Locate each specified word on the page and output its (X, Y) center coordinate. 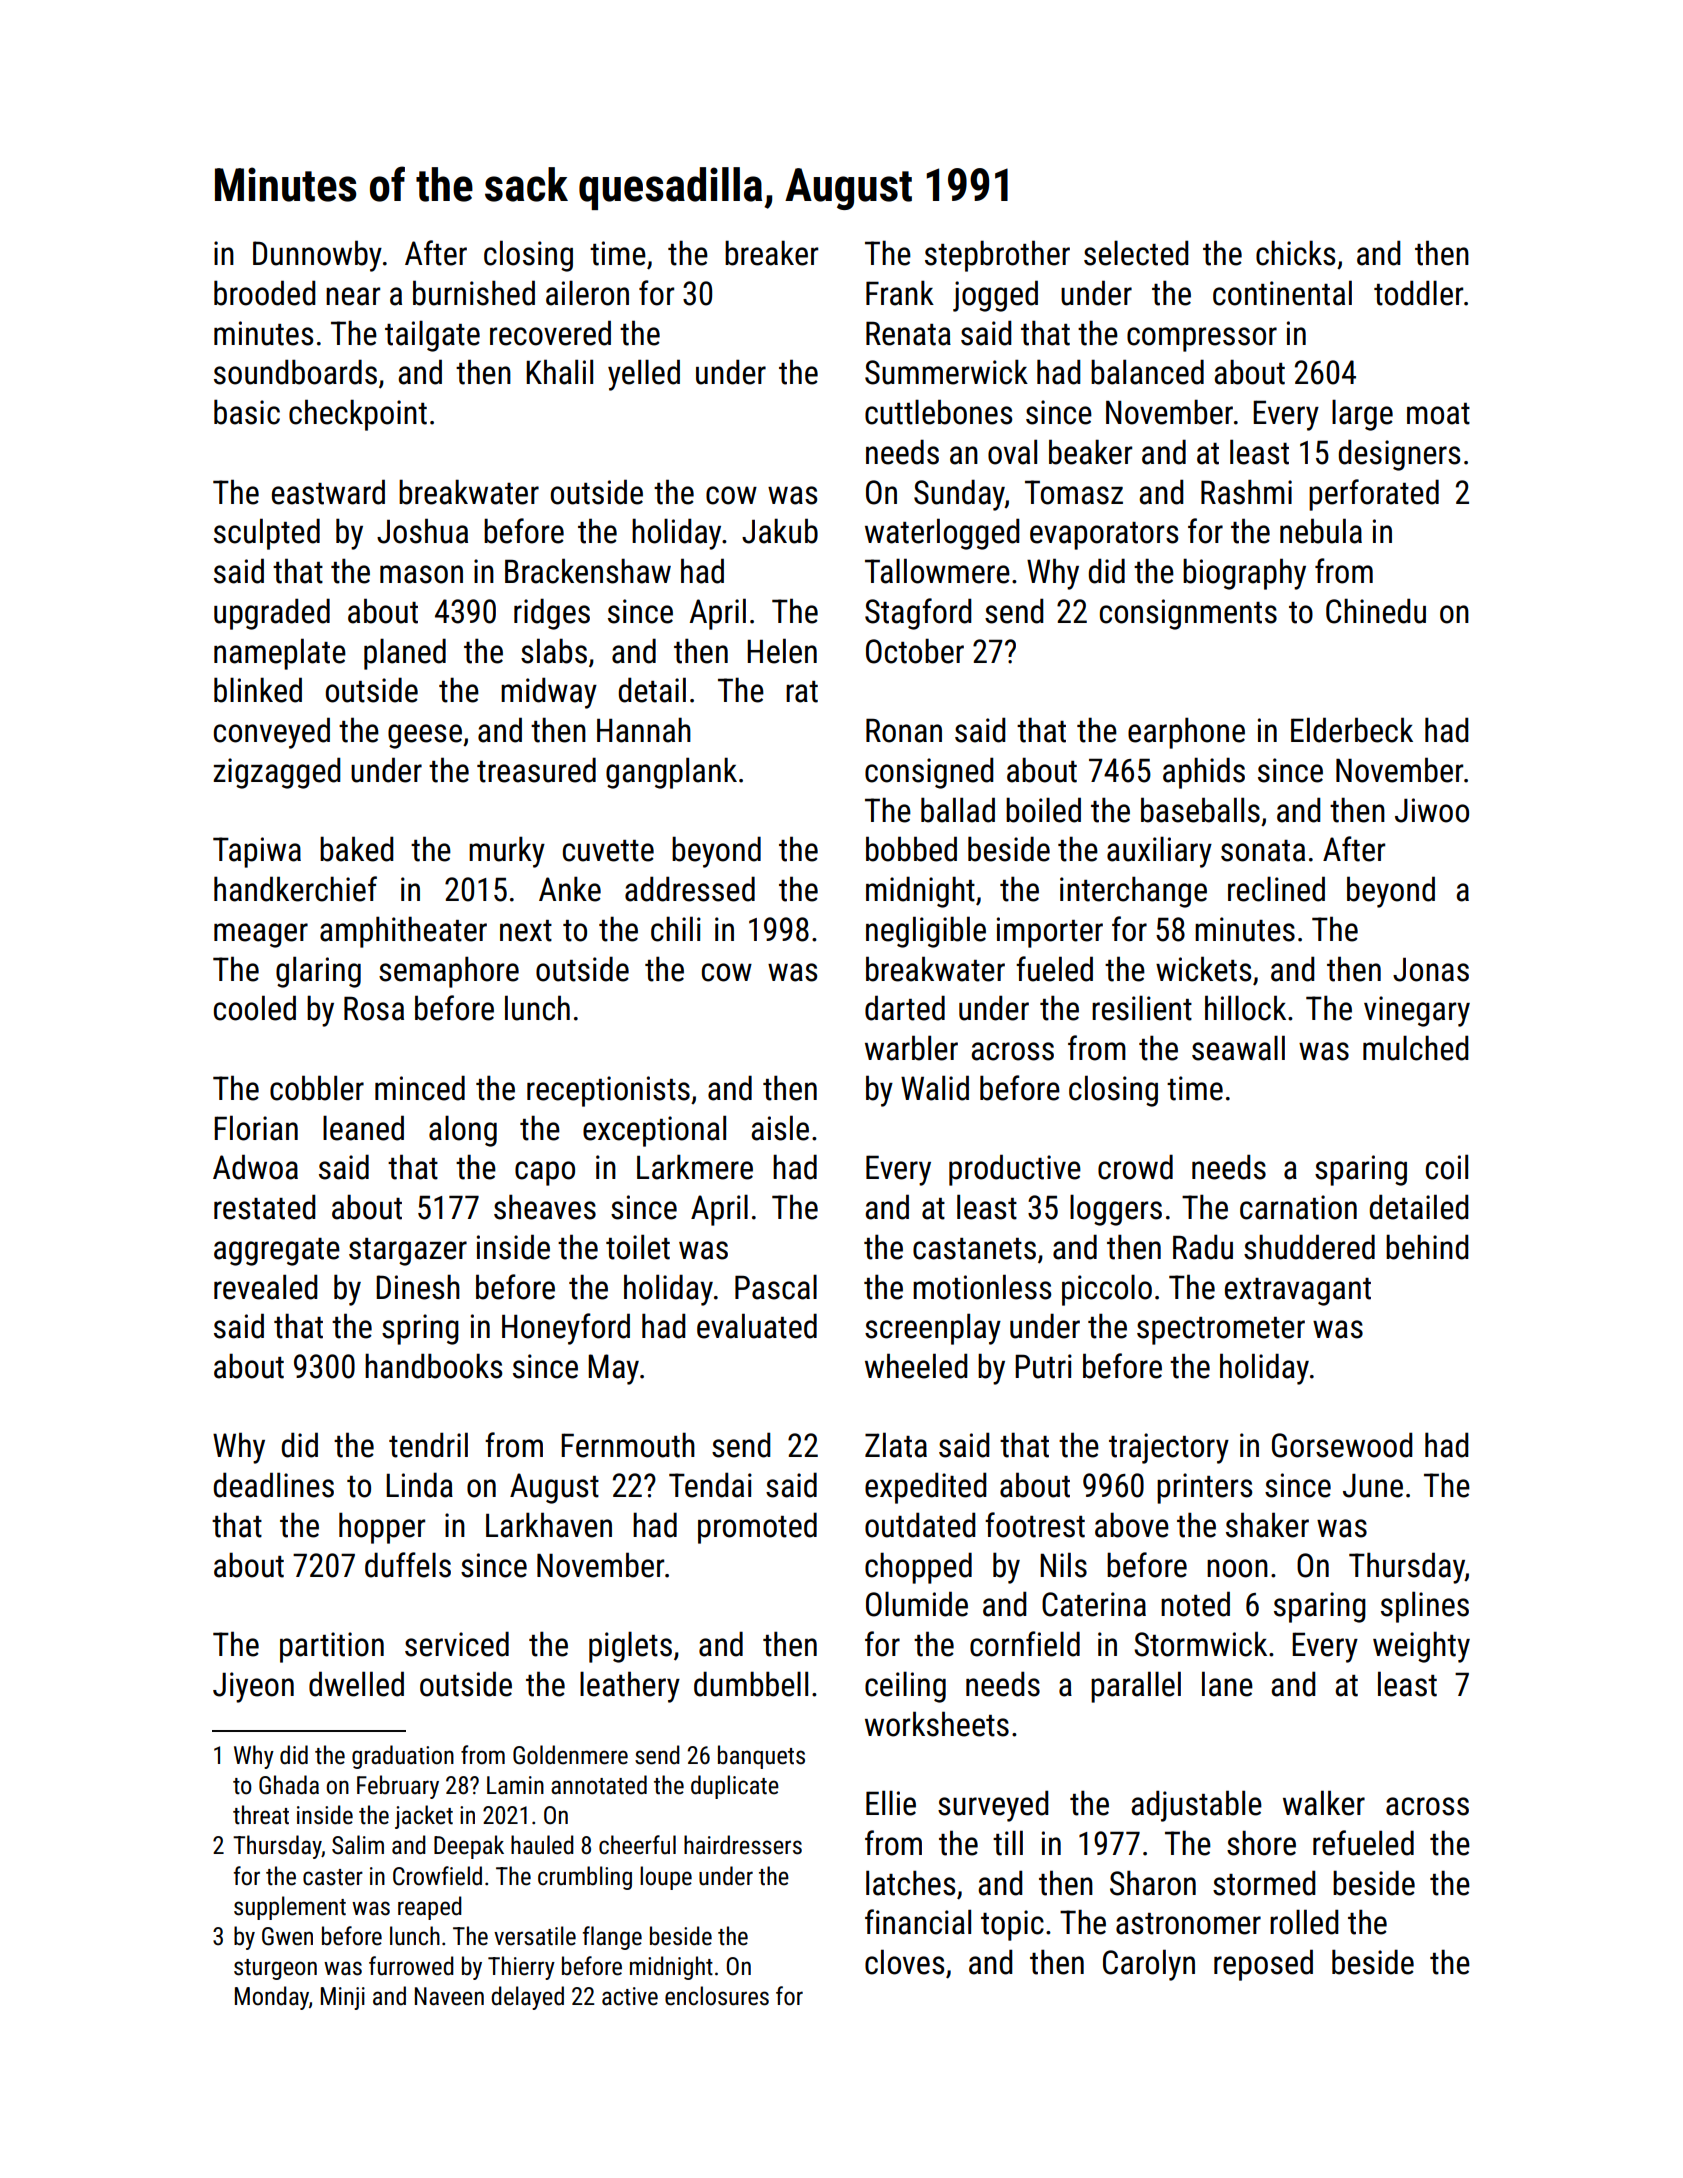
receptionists (608, 1091)
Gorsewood (1342, 1445)
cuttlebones (938, 412)
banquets (761, 1757)
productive (1015, 1170)
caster (333, 1877)
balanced (1147, 372)
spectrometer (1221, 1331)
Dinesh (418, 1287)
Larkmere (695, 1167)
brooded (265, 293)
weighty (1421, 1647)
